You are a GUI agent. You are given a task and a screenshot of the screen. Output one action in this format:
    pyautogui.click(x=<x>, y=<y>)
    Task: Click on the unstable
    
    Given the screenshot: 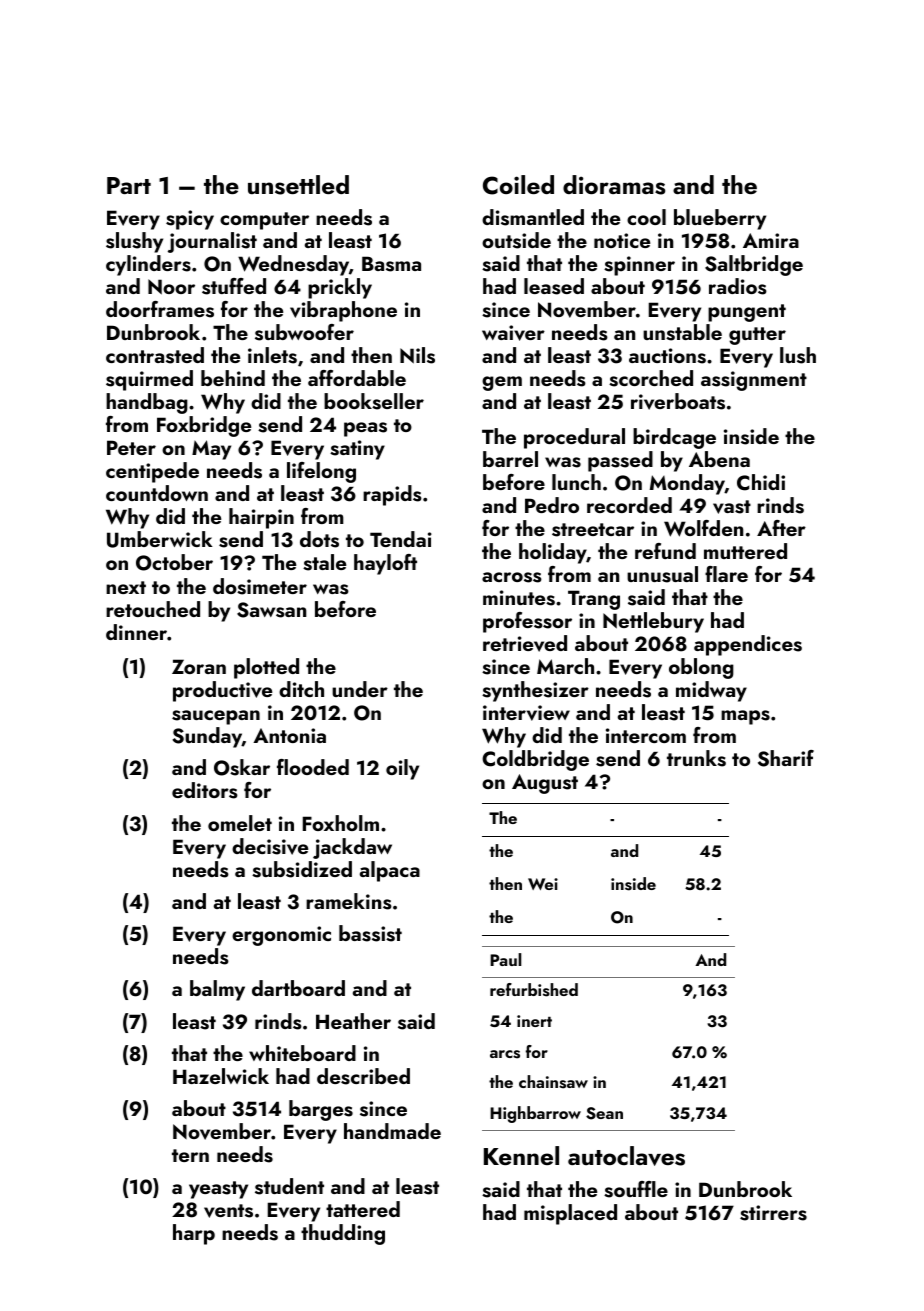 What is the action you would take?
    pyautogui.click(x=682, y=332)
